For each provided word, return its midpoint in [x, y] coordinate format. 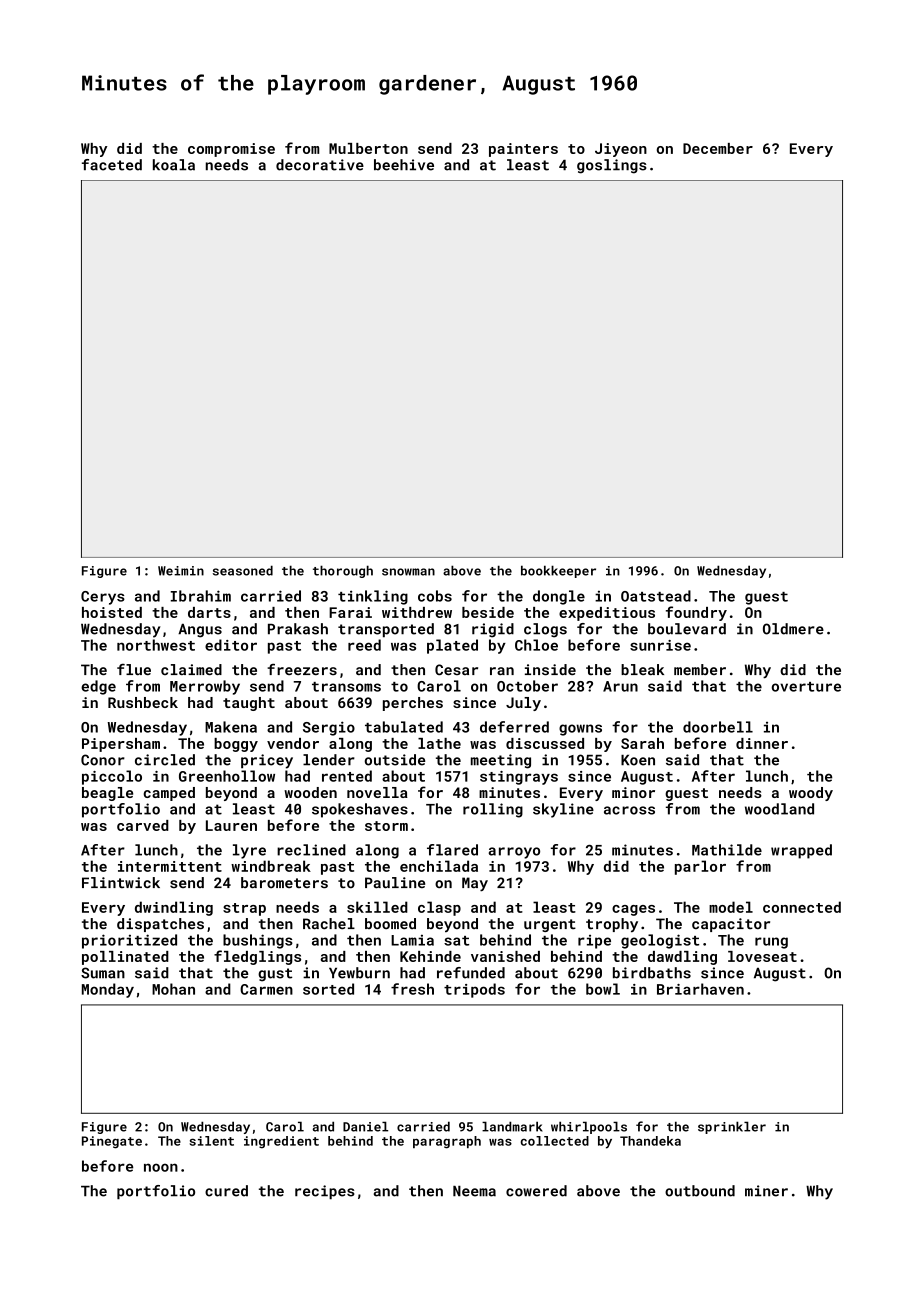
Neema [474, 1191]
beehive [404, 165]
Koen [638, 760]
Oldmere [793, 629]
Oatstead [656, 596]
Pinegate [112, 1142]
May [475, 884]
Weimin [181, 571]
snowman [408, 572]
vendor [293, 743]
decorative [320, 165]
